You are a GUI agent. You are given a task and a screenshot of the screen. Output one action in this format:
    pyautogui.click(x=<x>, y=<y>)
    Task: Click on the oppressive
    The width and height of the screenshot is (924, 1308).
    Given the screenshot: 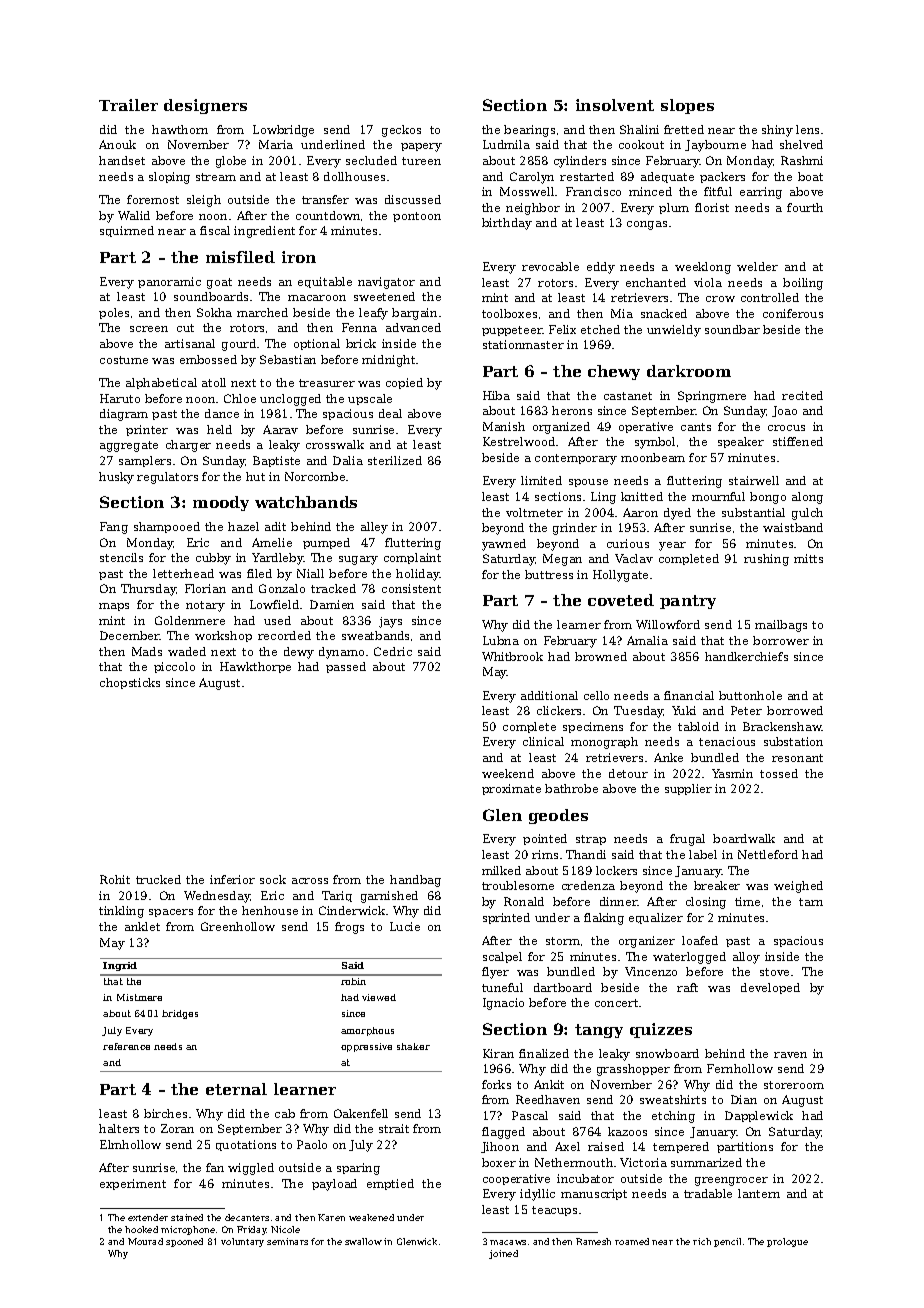 What is the action you would take?
    pyautogui.click(x=366, y=1047)
